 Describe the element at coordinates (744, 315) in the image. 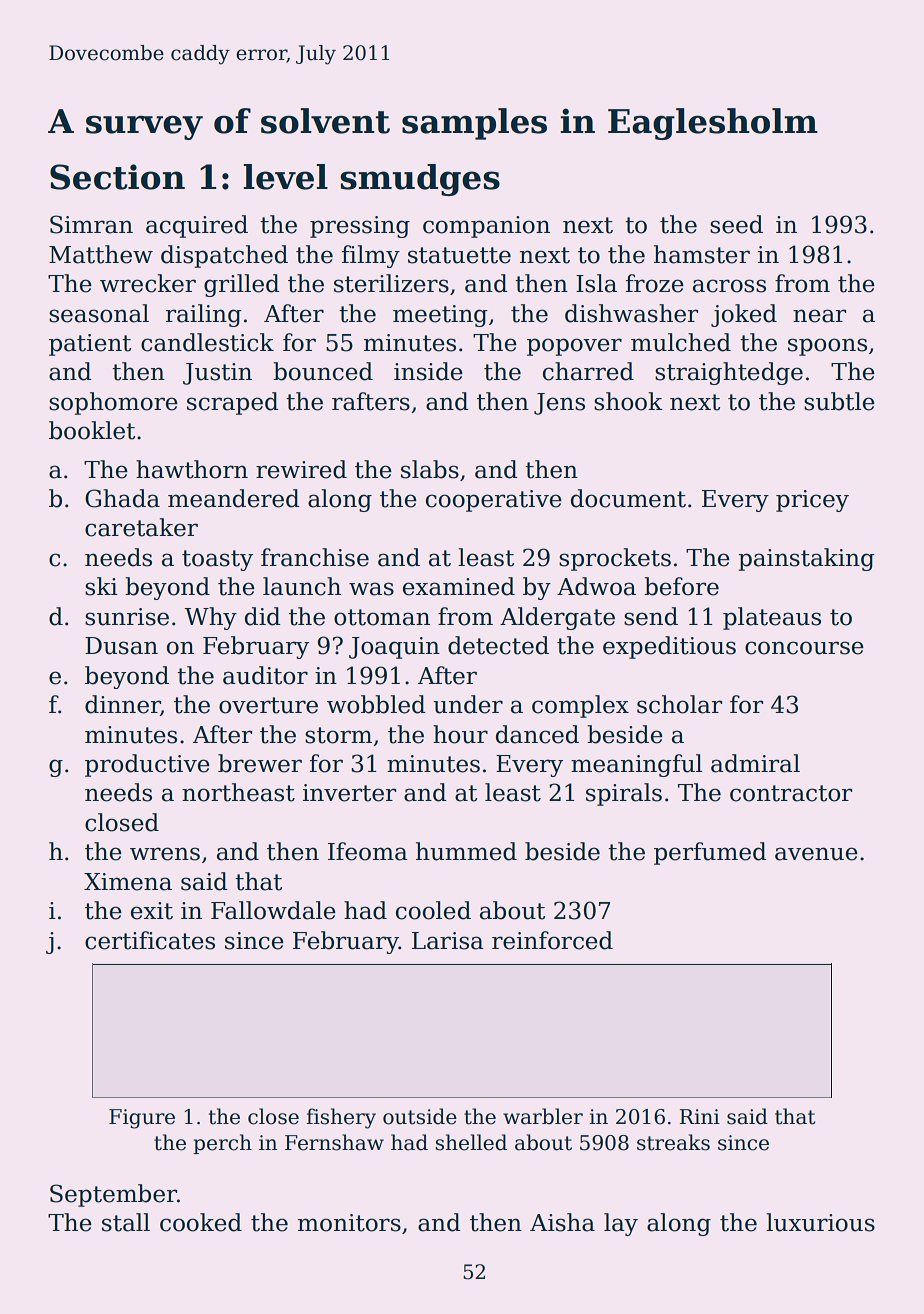

I see `joked` at that location.
